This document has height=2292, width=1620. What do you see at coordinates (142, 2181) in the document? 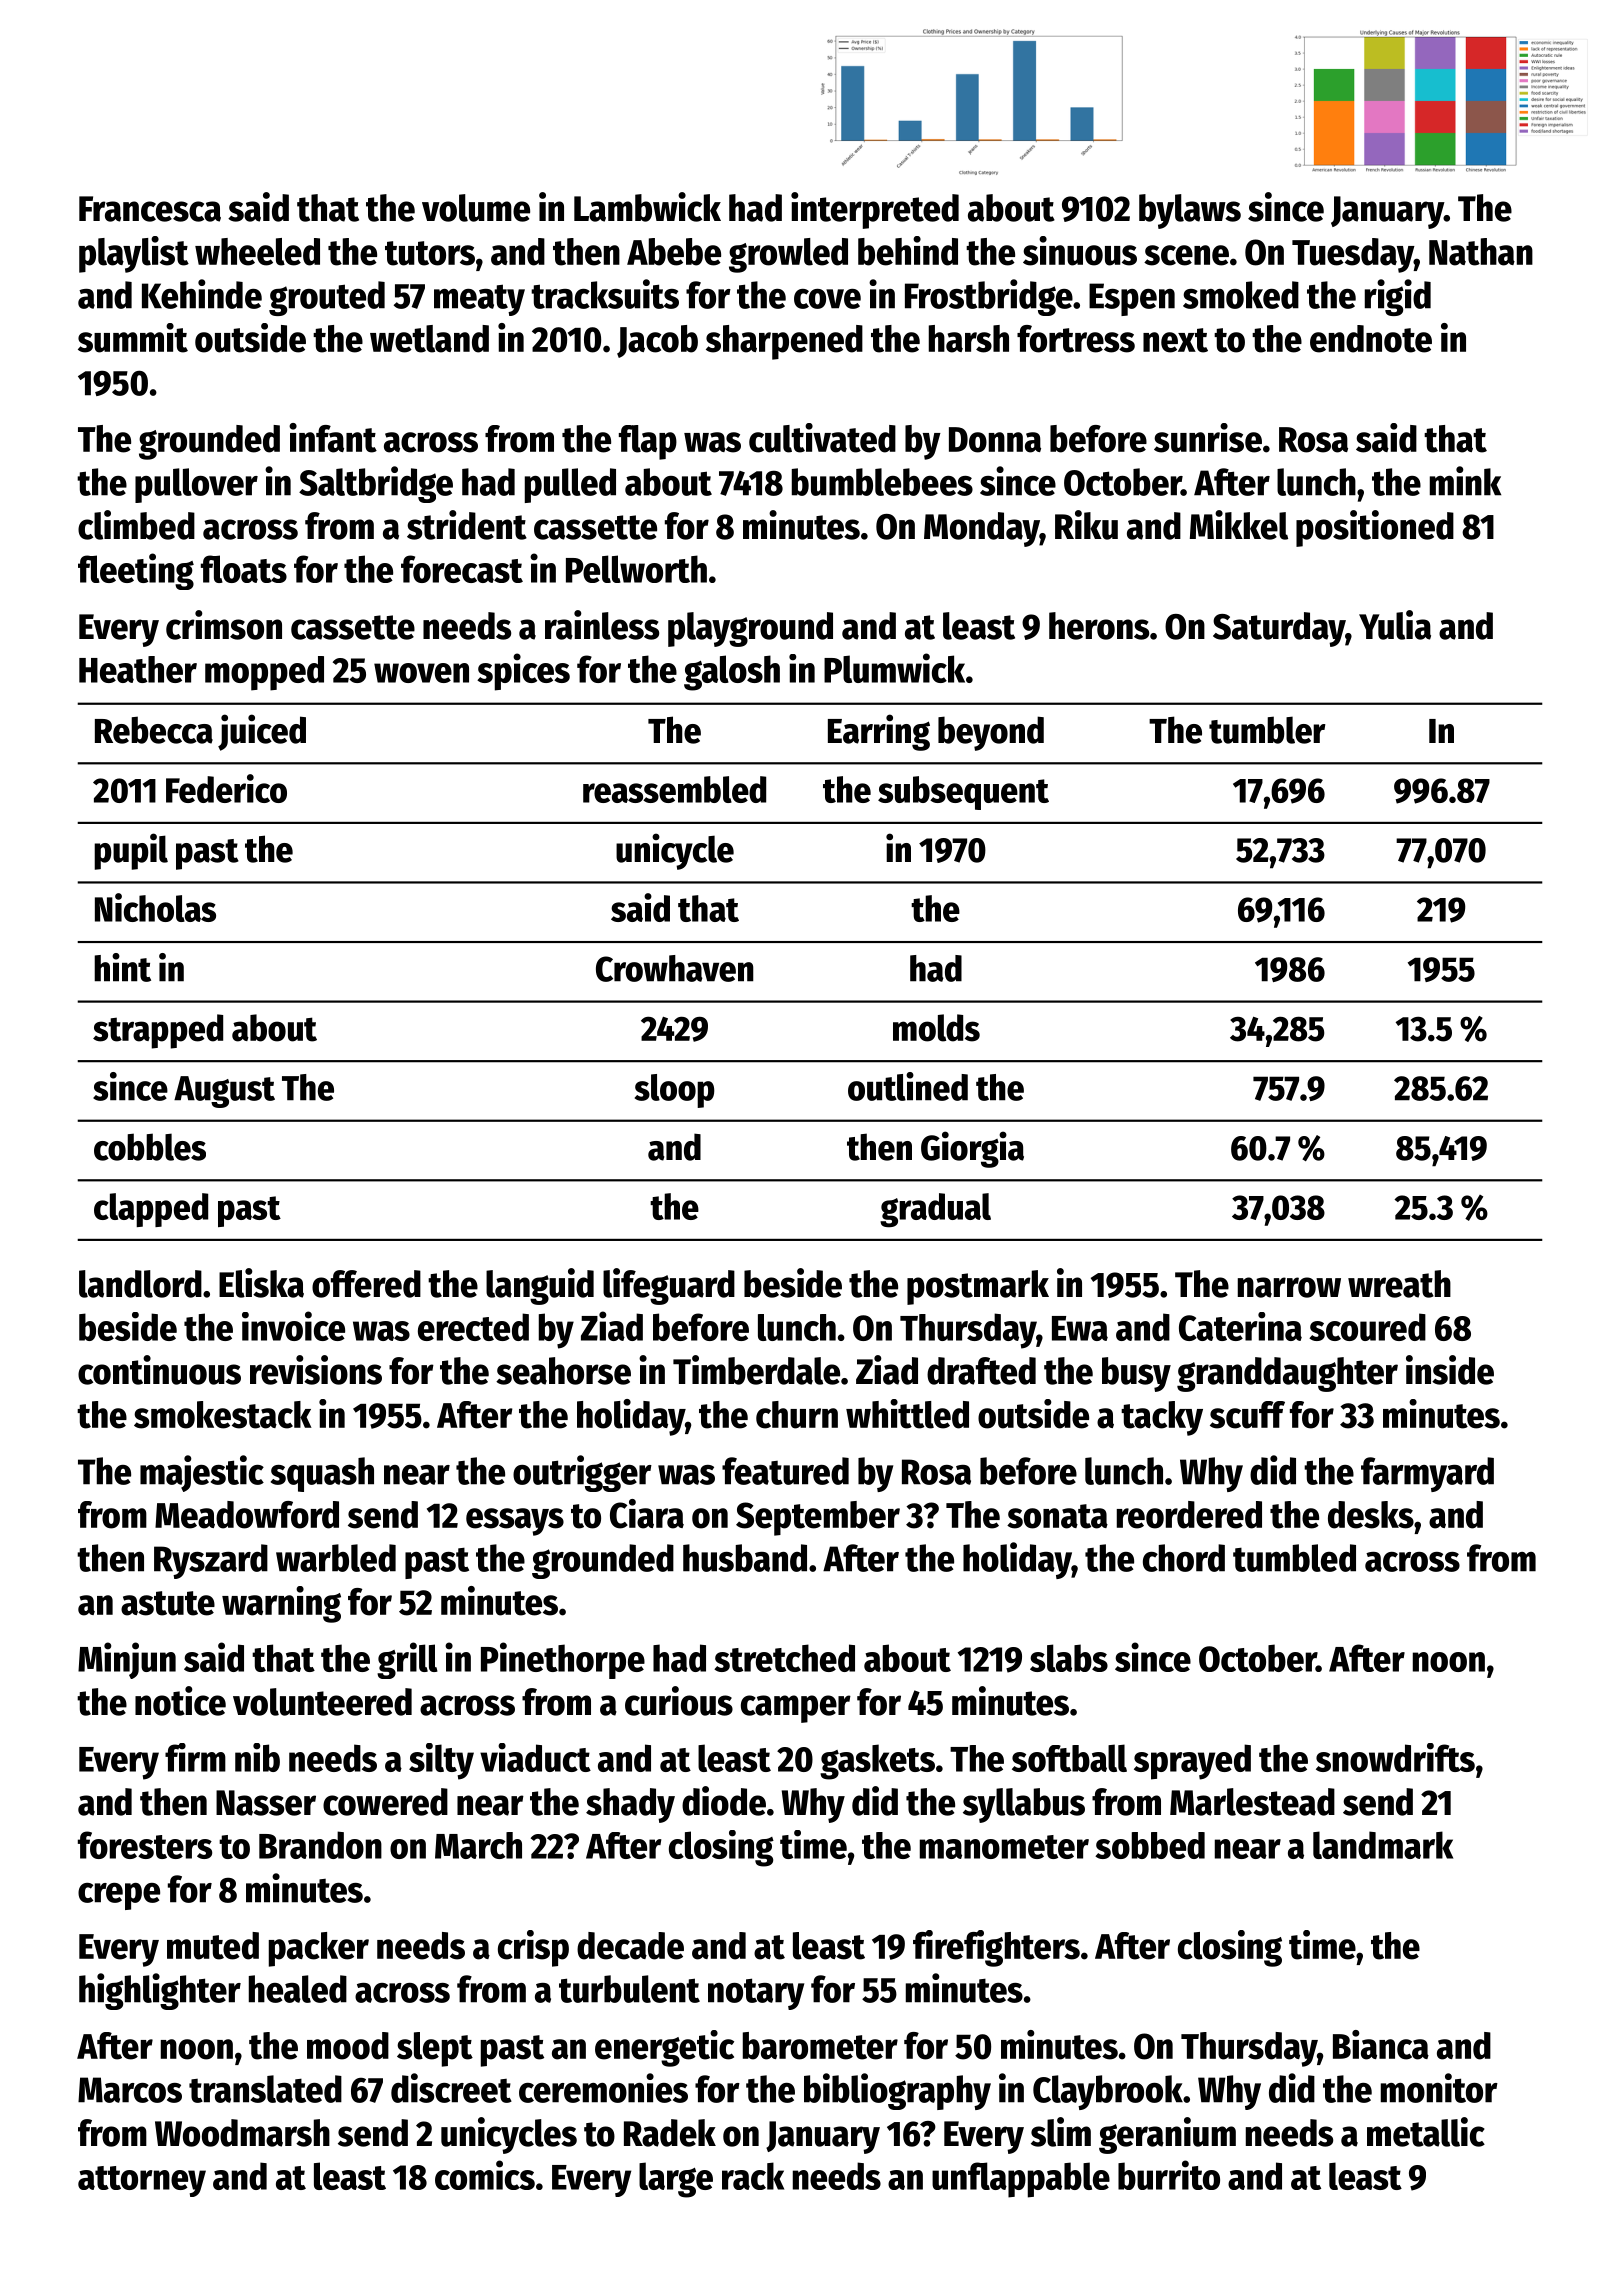
I see `attorney` at bounding box center [142, 2181].
